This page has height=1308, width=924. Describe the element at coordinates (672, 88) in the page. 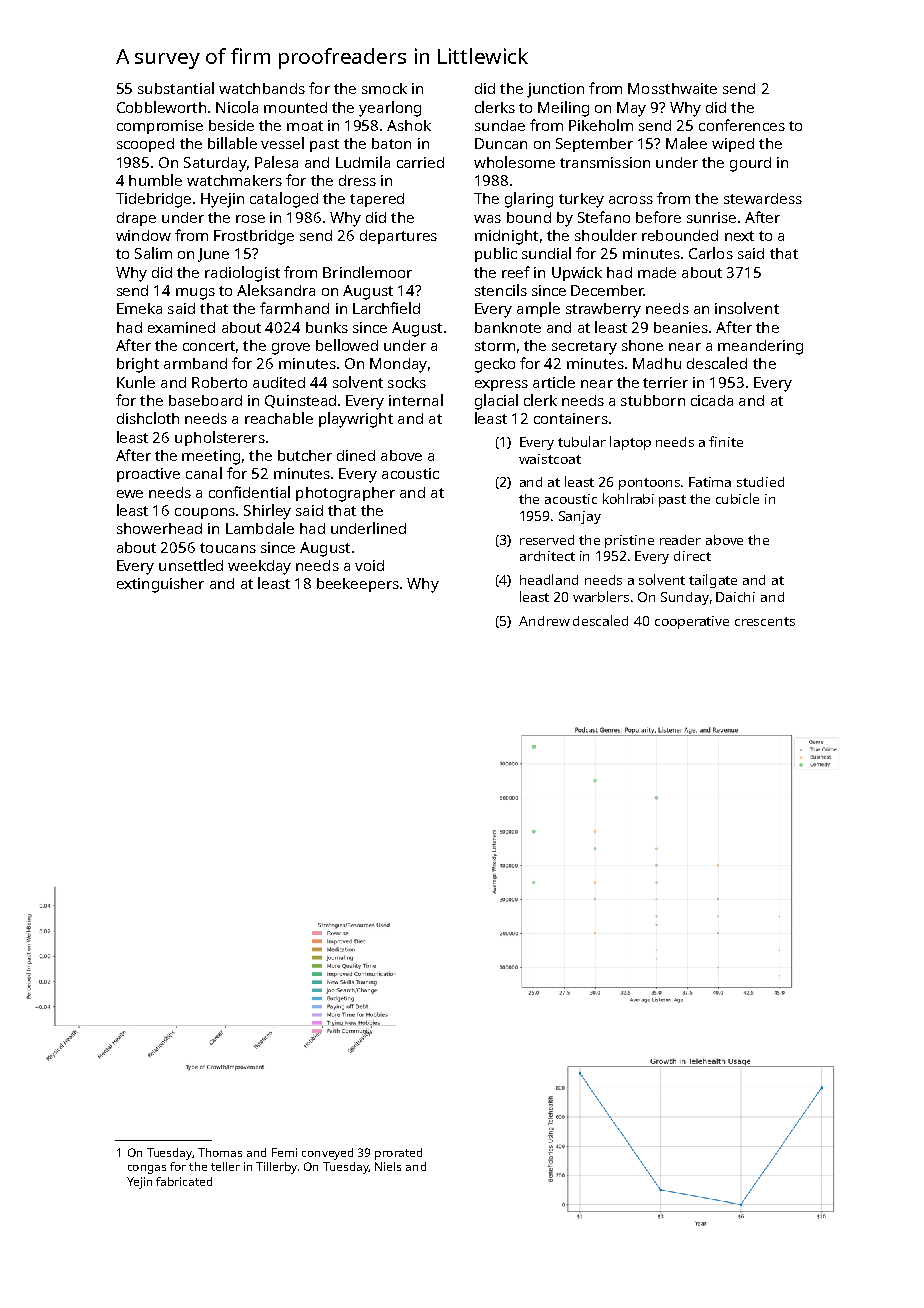

I see `Mossthwaite` at that location.
